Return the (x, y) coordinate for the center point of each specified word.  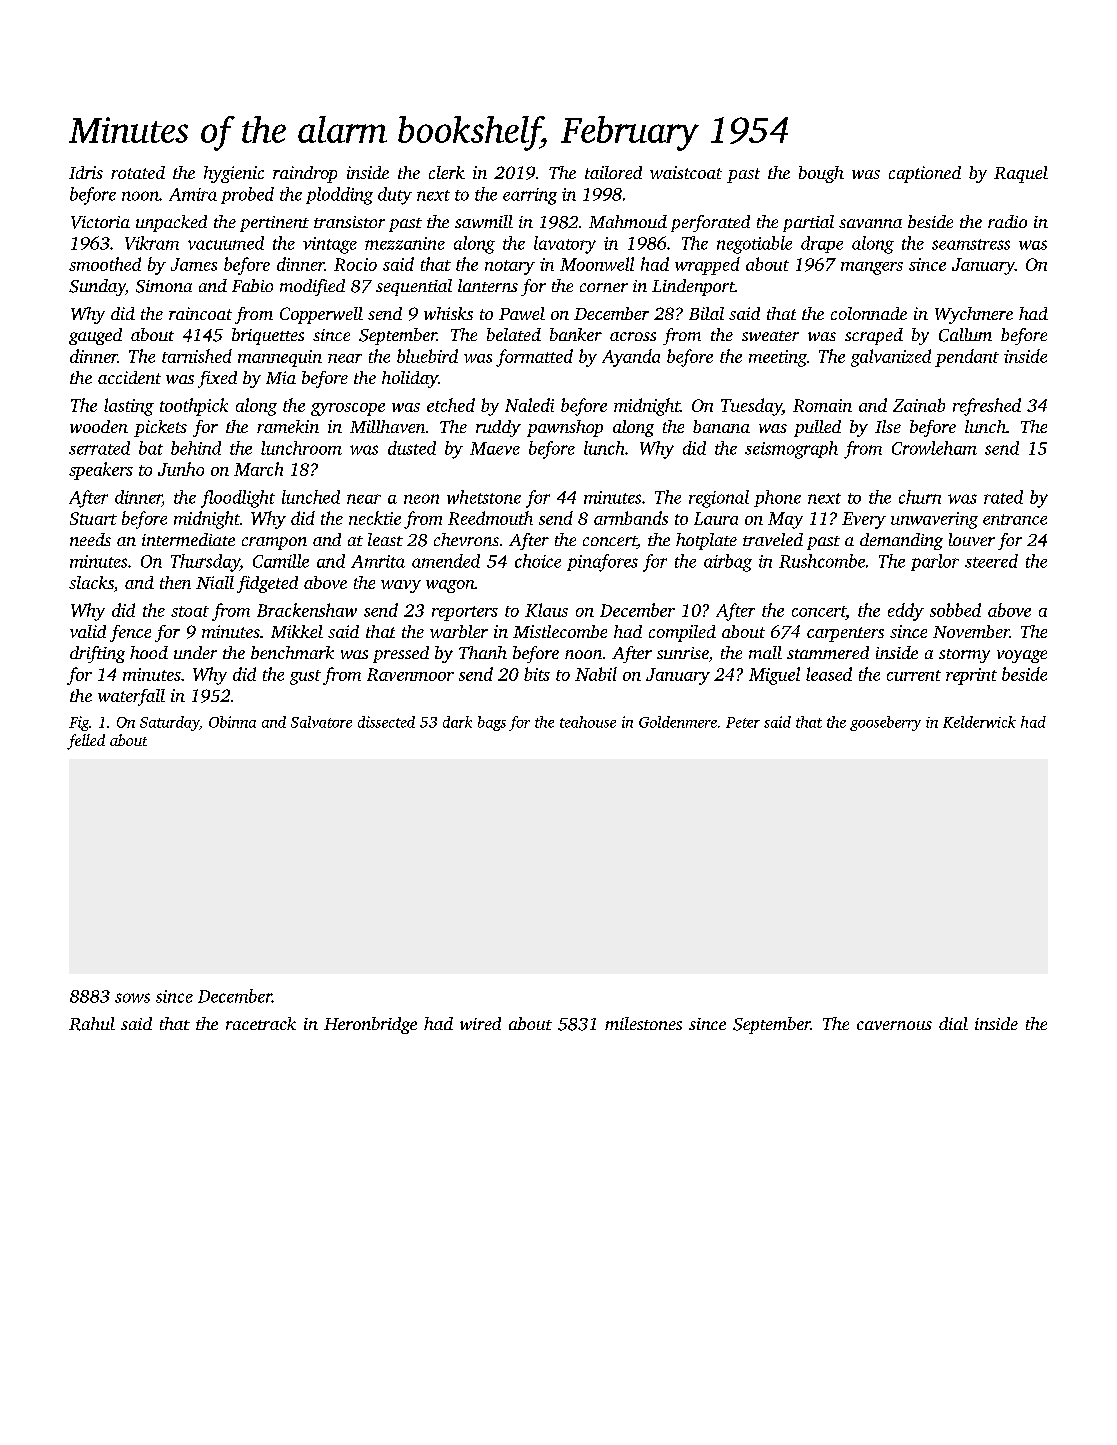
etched (451, 405)
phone (777, 498)
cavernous (894, 1025)
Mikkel (297, 631)
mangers (872, 268)
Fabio (252, 285)
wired (480, 1023)
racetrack (261, 1023)
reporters (465, 613)
